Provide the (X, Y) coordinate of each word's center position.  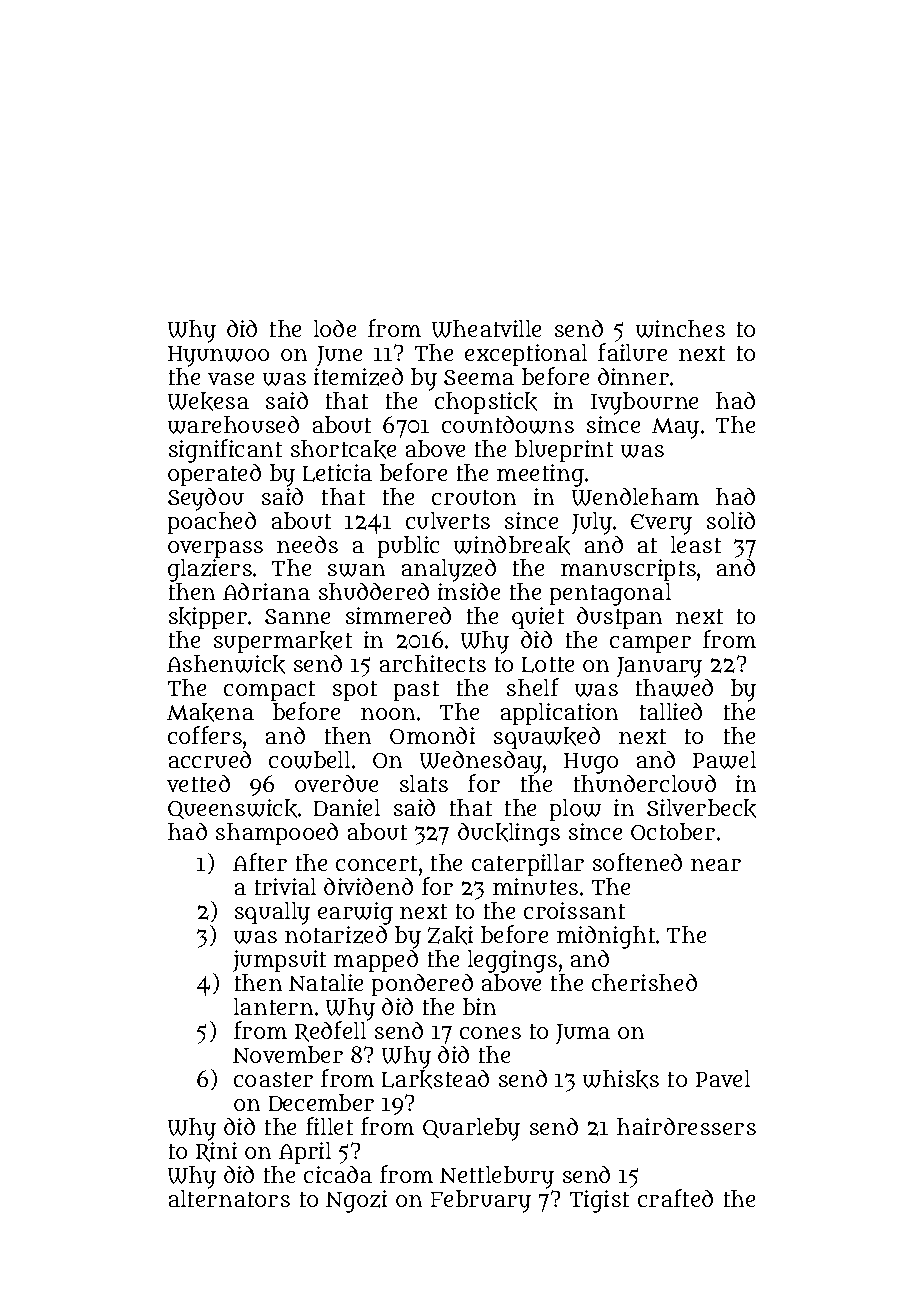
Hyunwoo (218, 356)
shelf (533, 687)
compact (269, 692)
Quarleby (471, 1129)
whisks (621, 1079)
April (305, 1153)
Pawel (724, 760)
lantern (273, 1006)
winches (680, 329)
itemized (358, 377)
